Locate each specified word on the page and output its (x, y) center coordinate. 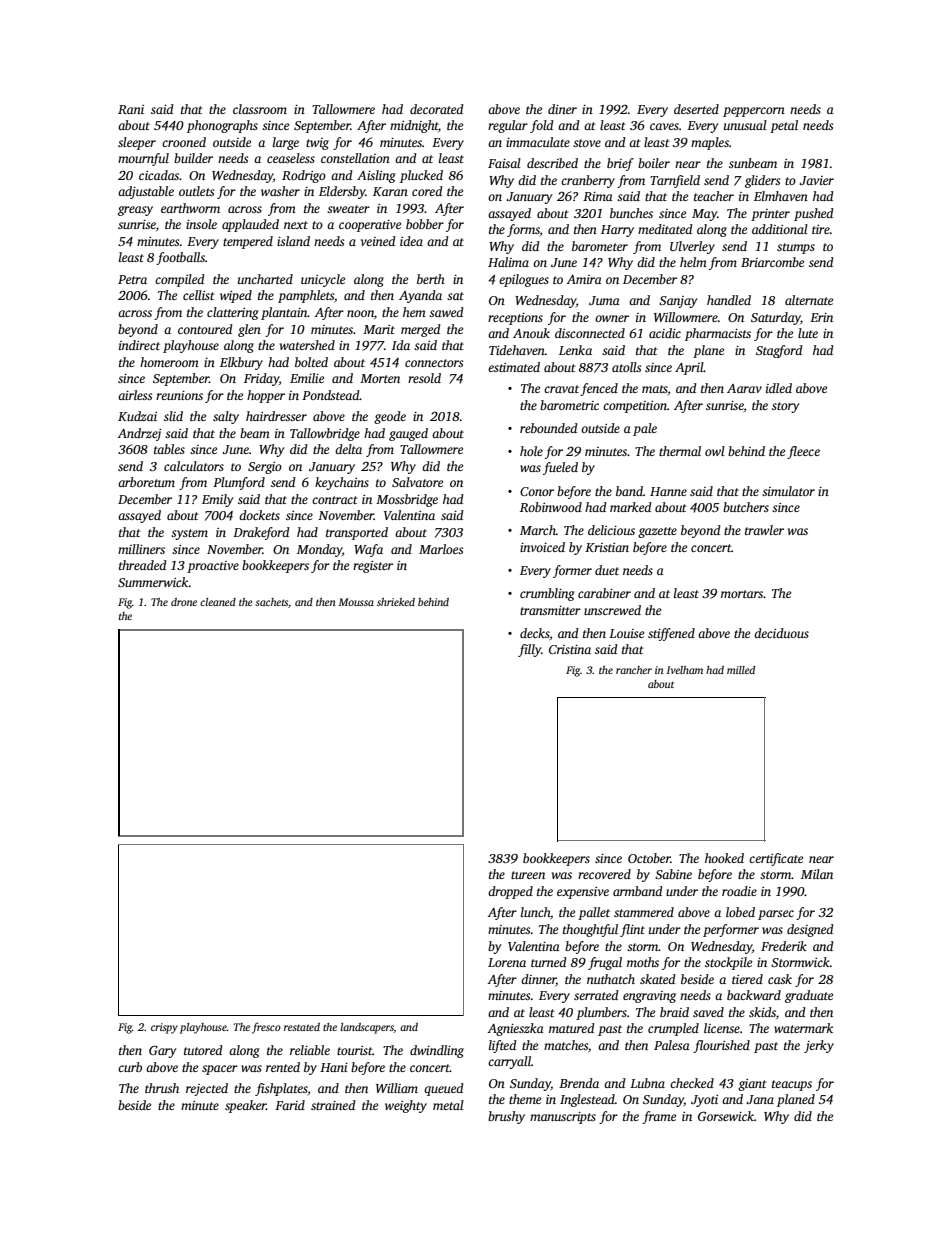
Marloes (441, 549)
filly (529, 650)
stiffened (671, 634)
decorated (437, 109)
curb (130, 1067)
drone (184, 602)
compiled (180, 280)
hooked (724, 858)
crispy (164, 1028)
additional (780, 229)
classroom (260, 109)
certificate (776, 859)
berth (431, 279)
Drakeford (261, 533)
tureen (528, 875)
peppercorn (754, 112)
